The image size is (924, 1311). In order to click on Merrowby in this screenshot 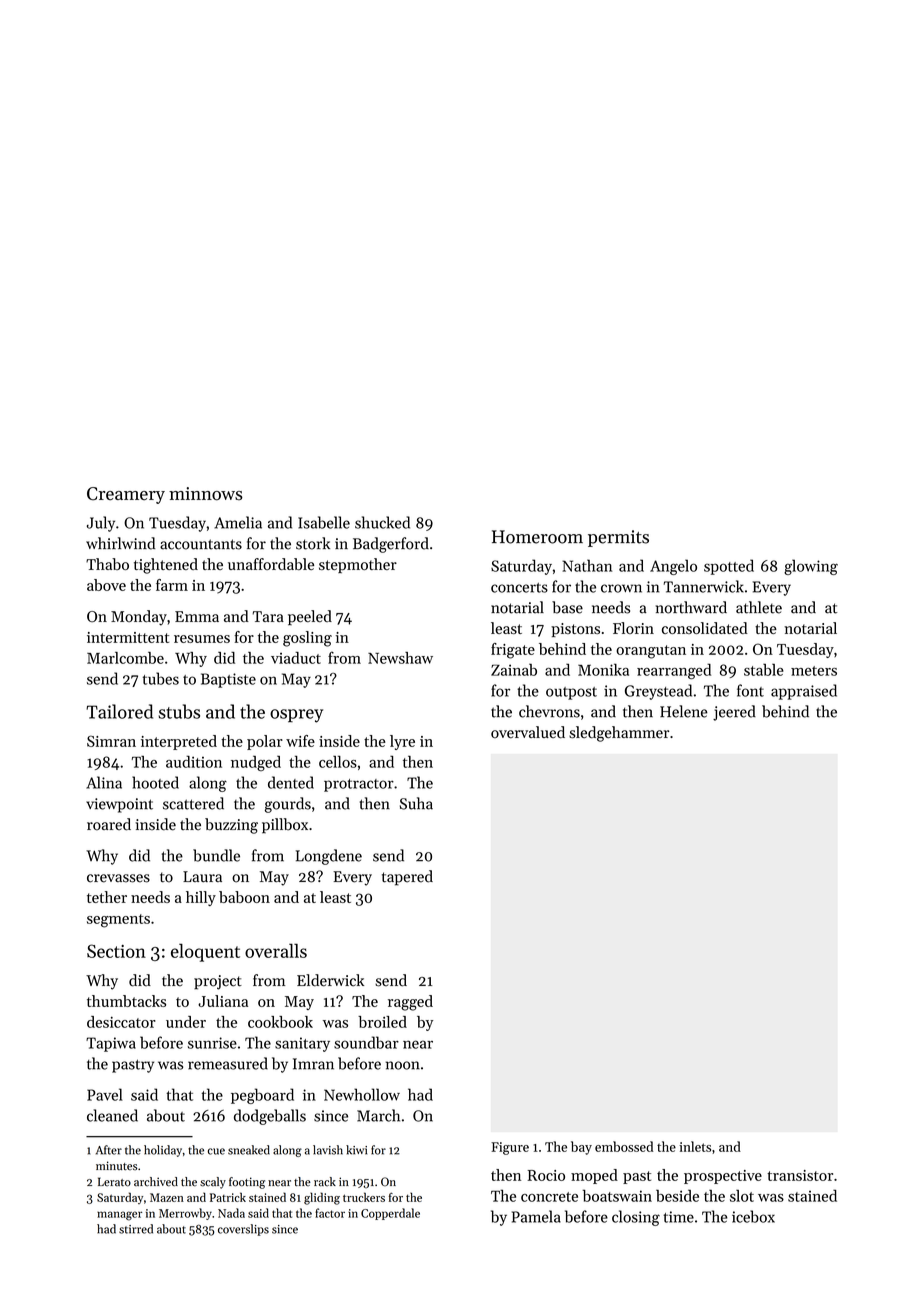, I will do `click(185, 1214)`.
